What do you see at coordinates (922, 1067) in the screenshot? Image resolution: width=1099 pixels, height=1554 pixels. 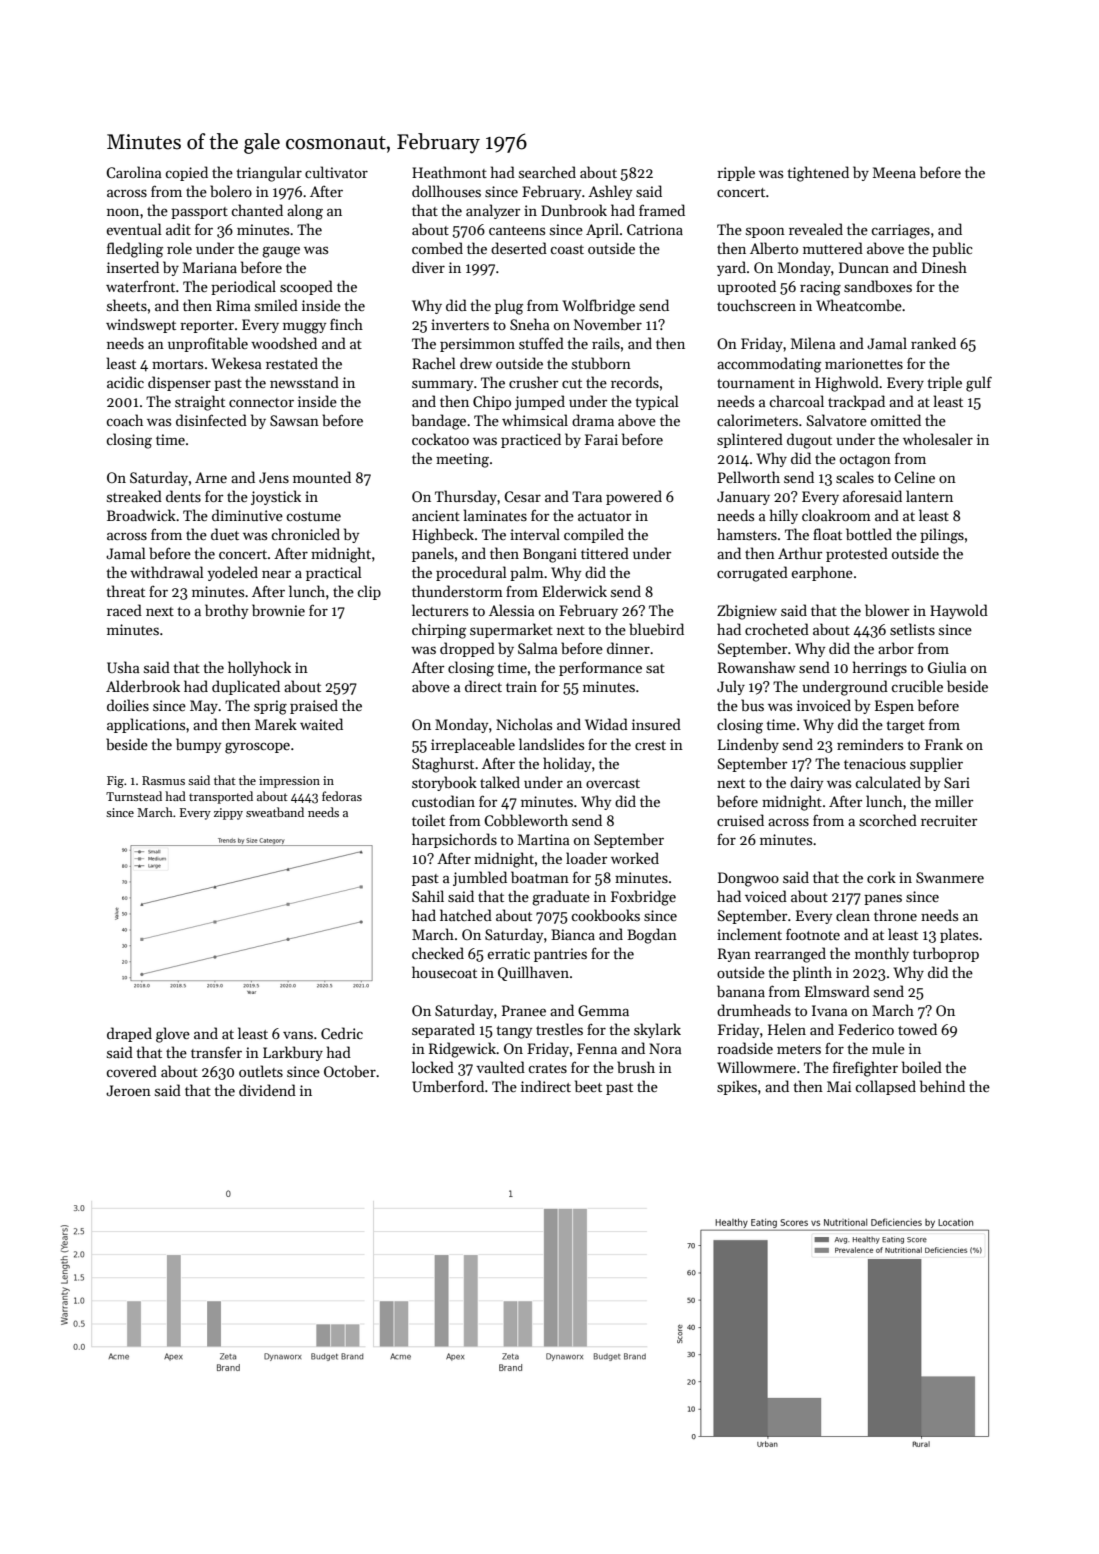 I see `boiled` at bounding box center [922, 1067].
